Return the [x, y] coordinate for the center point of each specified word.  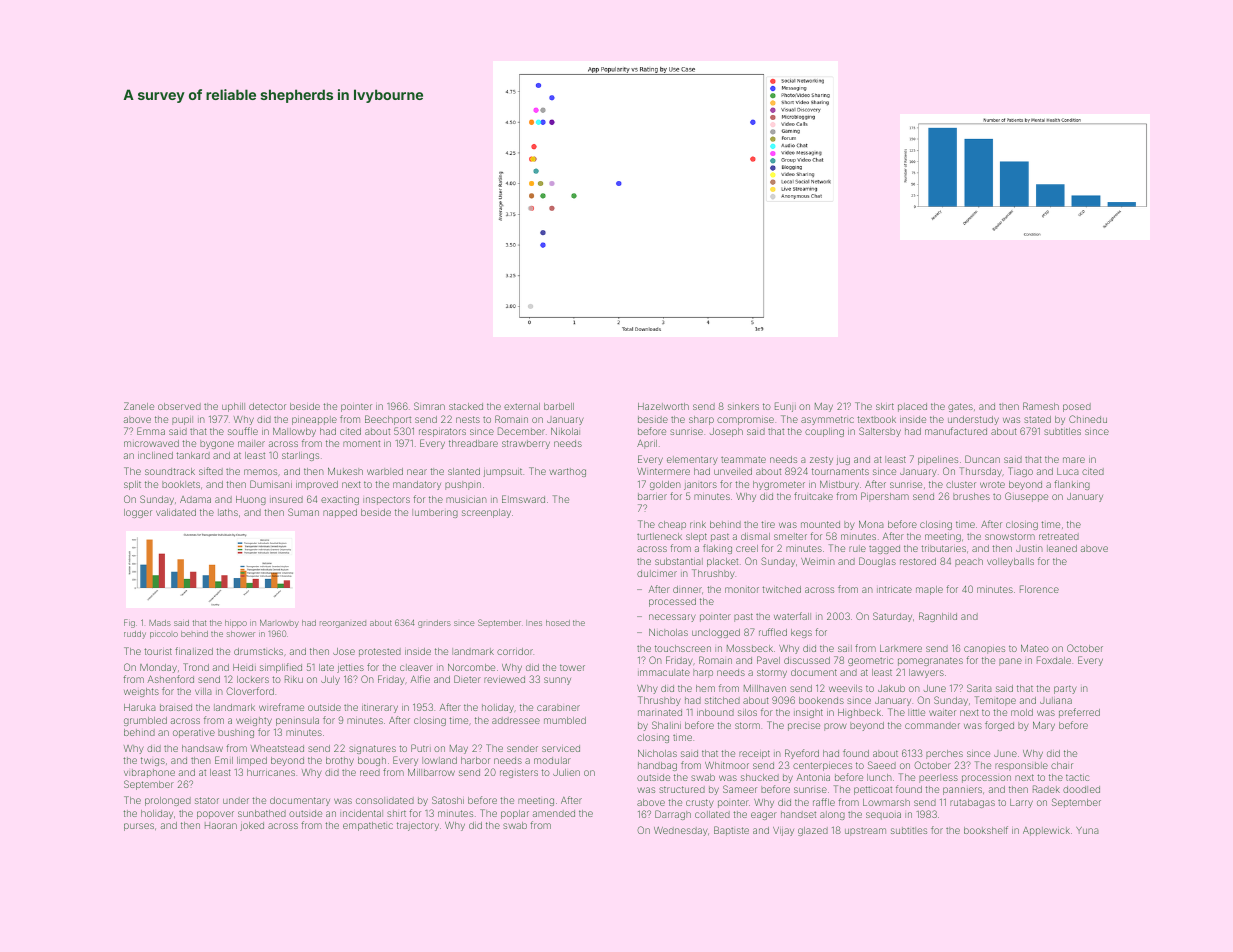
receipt [754, 754]
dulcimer [657, 573]
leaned [1062, 548]
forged [999, 726]
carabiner [558, 707]
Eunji [785, 407]
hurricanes [271, 772]
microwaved [151, 443]
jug [843, 461]
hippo [236, 624]
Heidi [244, 667]
